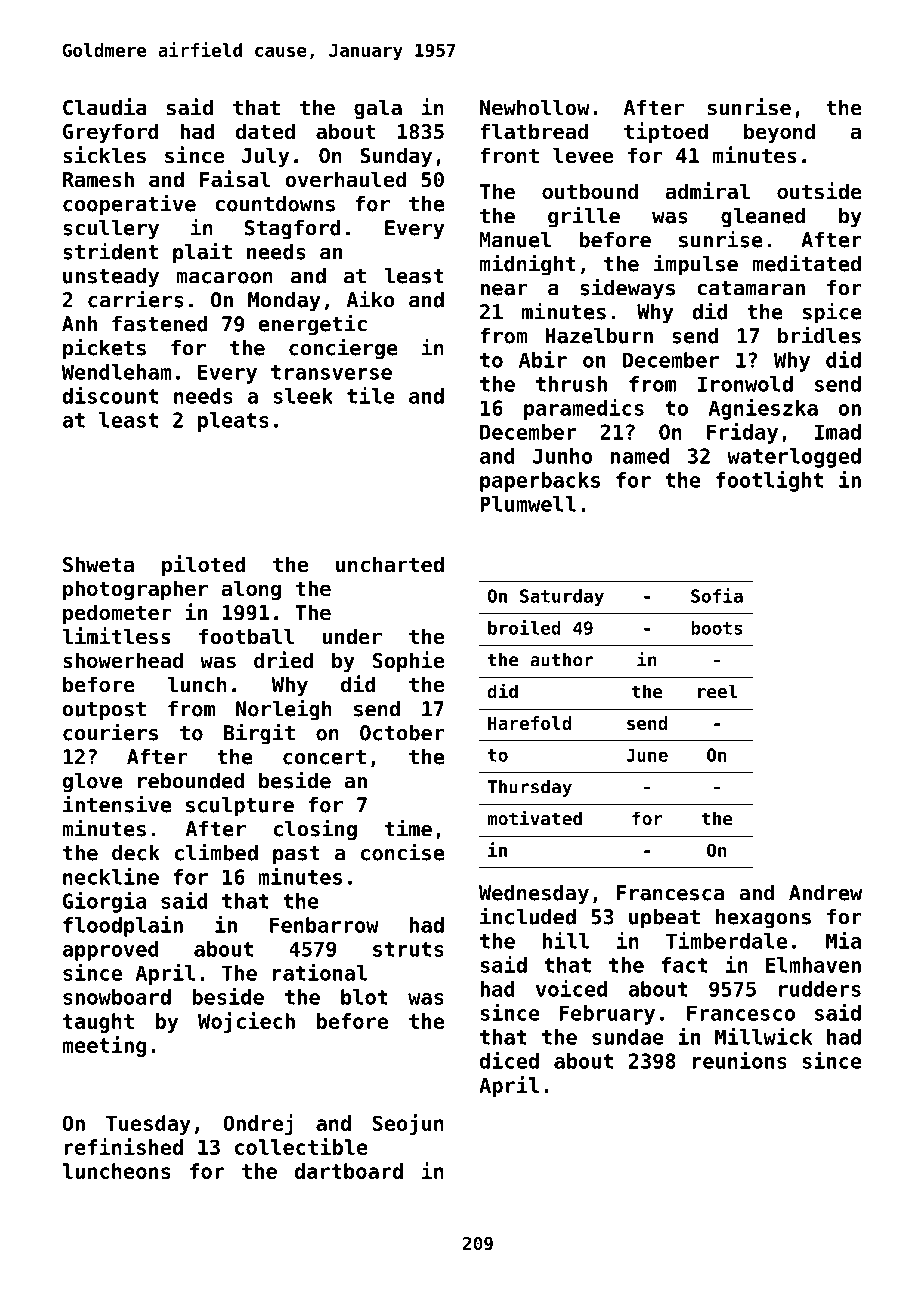  Describe the element at coordinates (779, 133) in the document. I see `beyond` at that location.
